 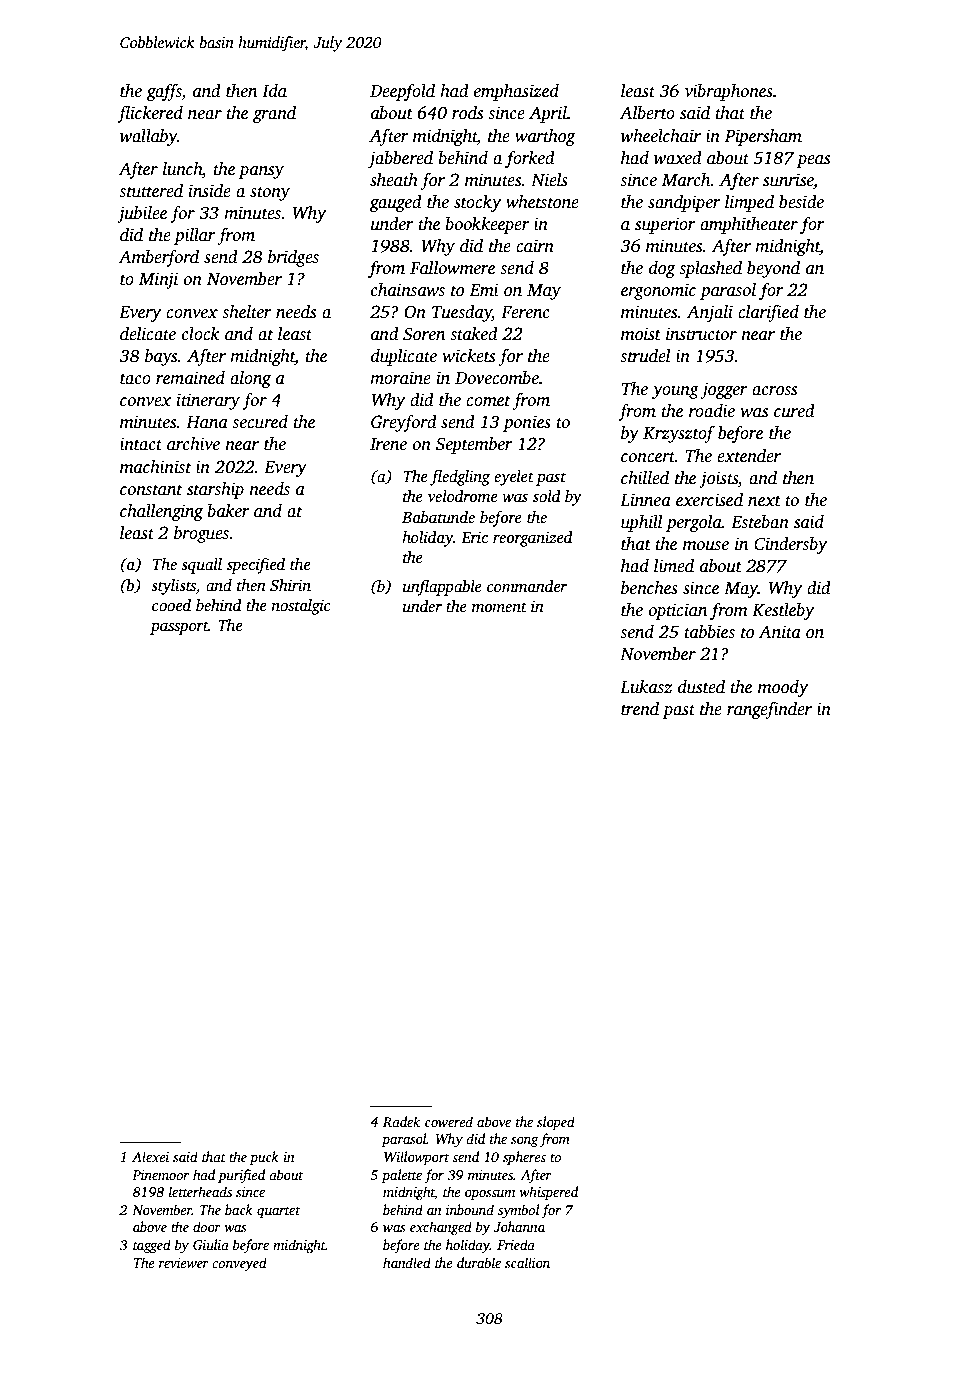 What do you see at coordinates (783, 611) in the page?
I see `Kestleby` at bounding box center [783, 611].
